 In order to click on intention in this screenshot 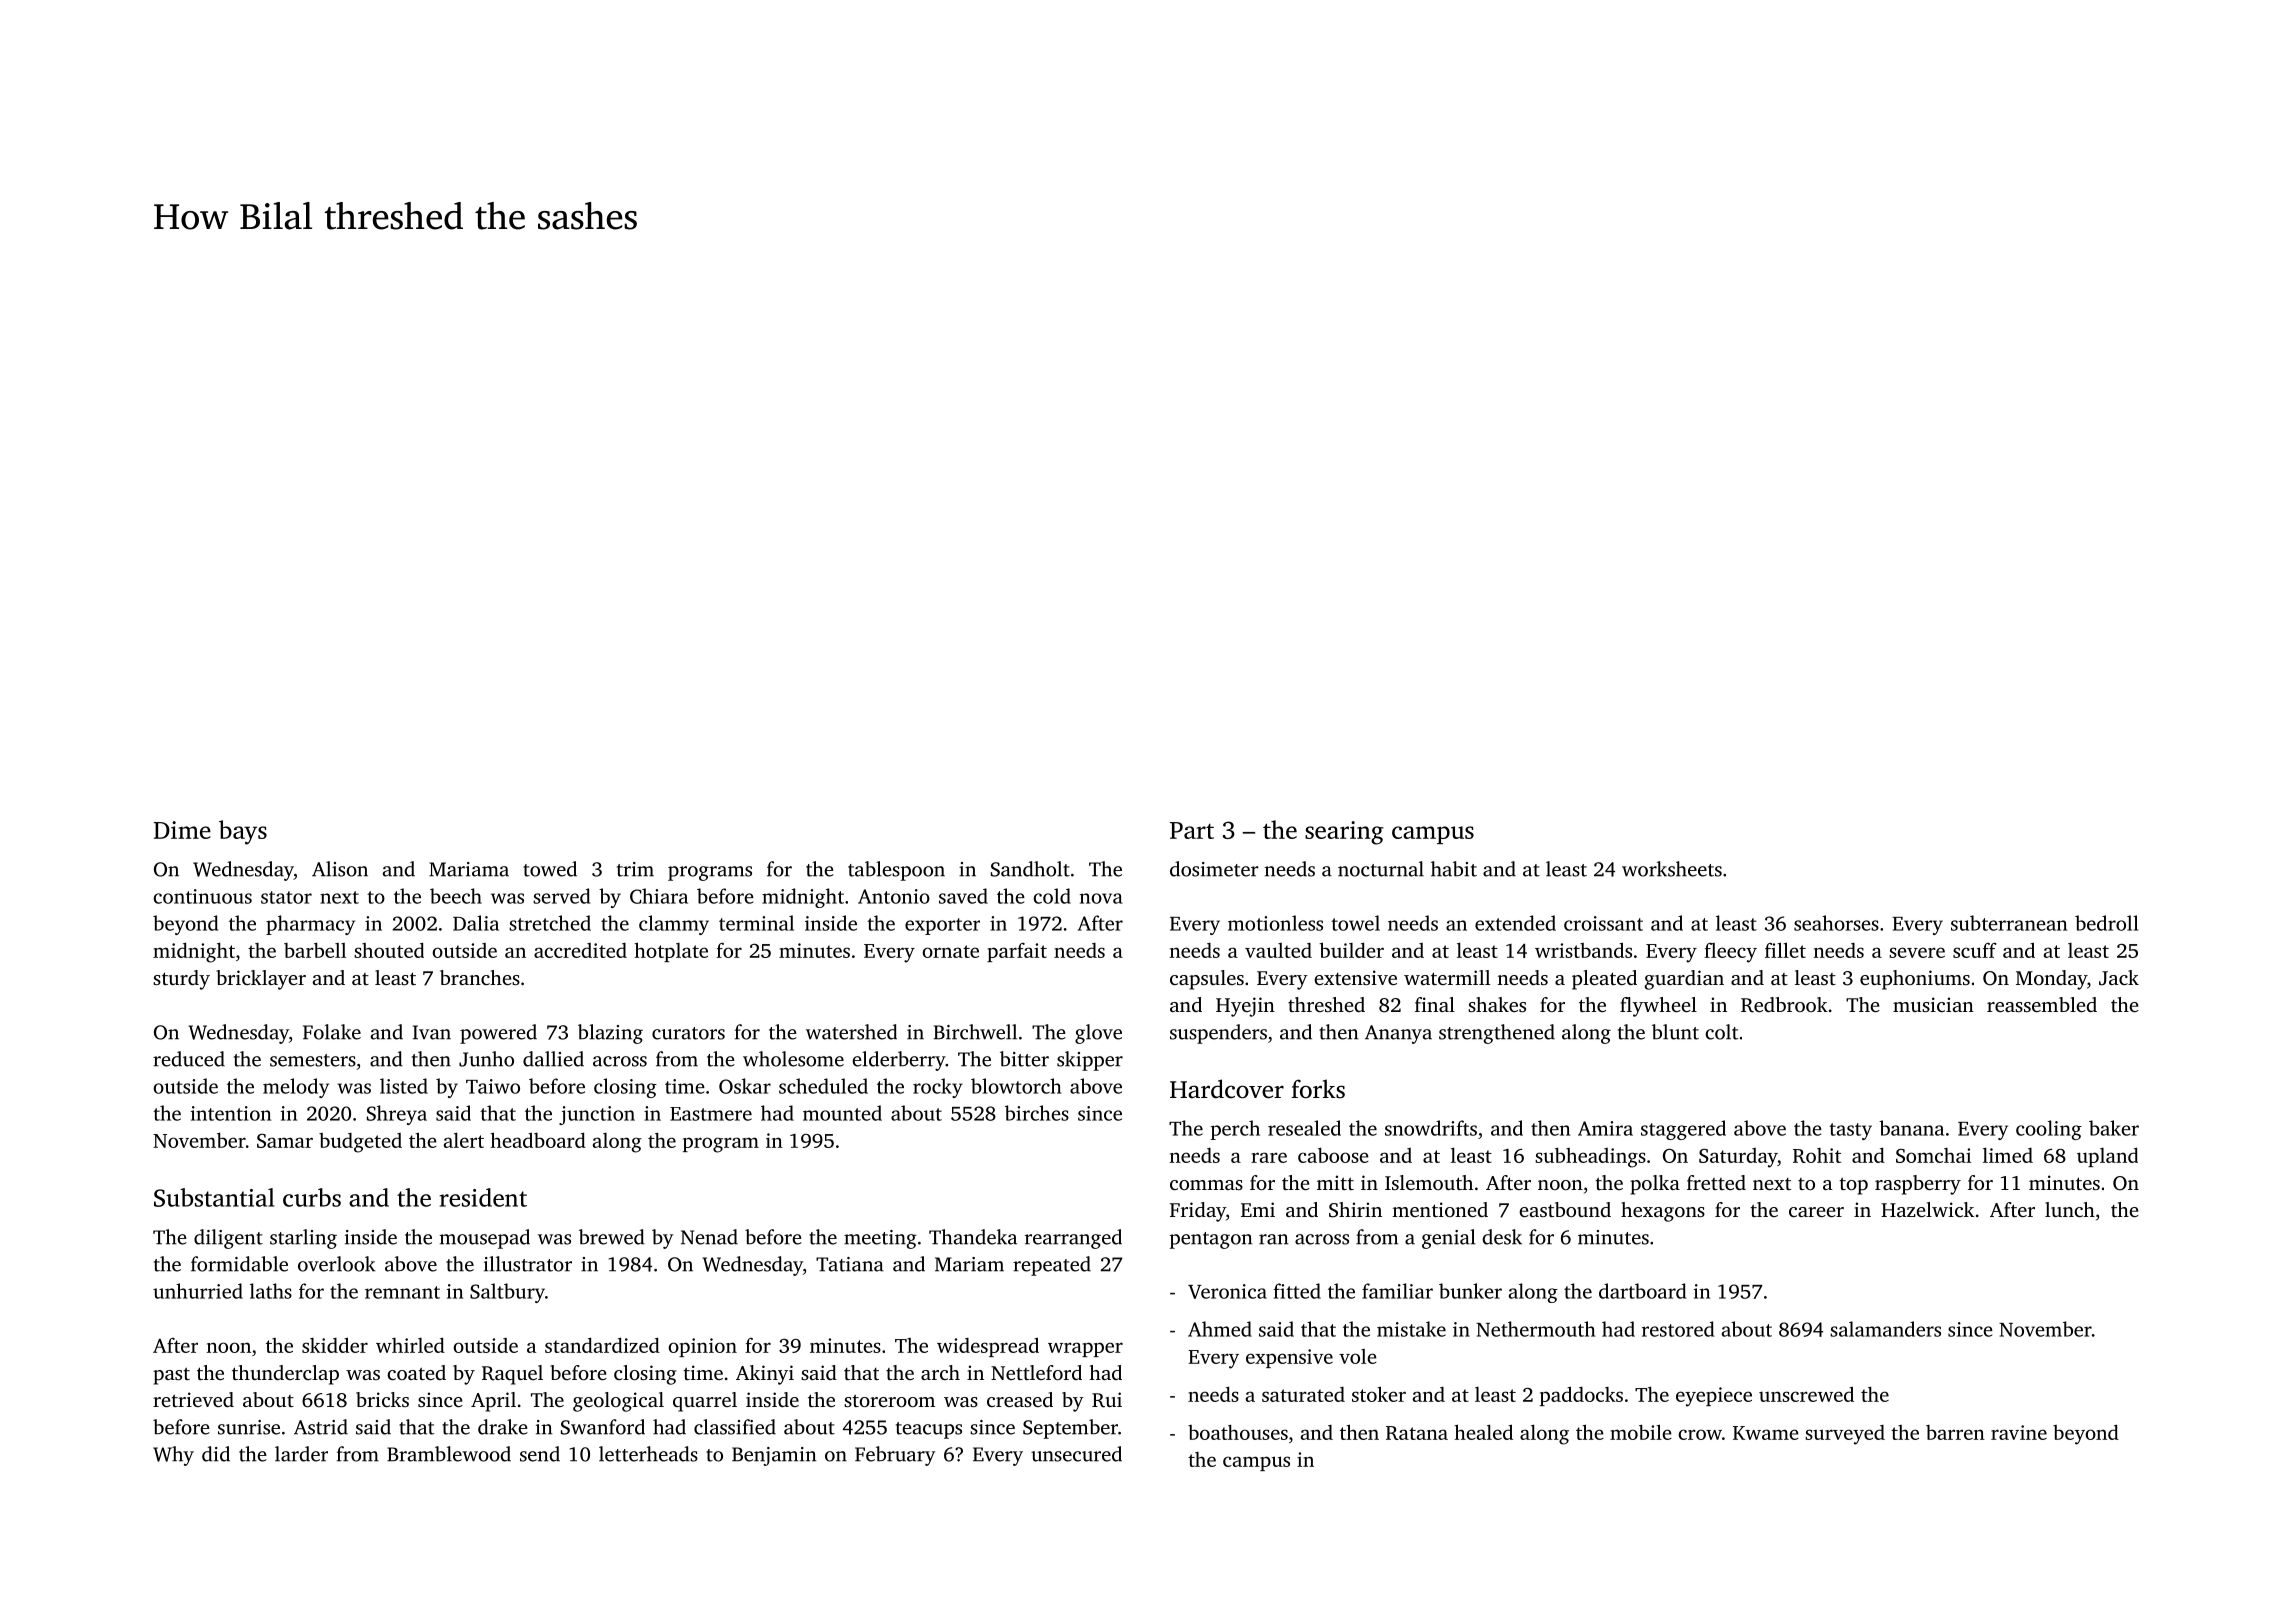, I will do `click(231, 1113)`.
